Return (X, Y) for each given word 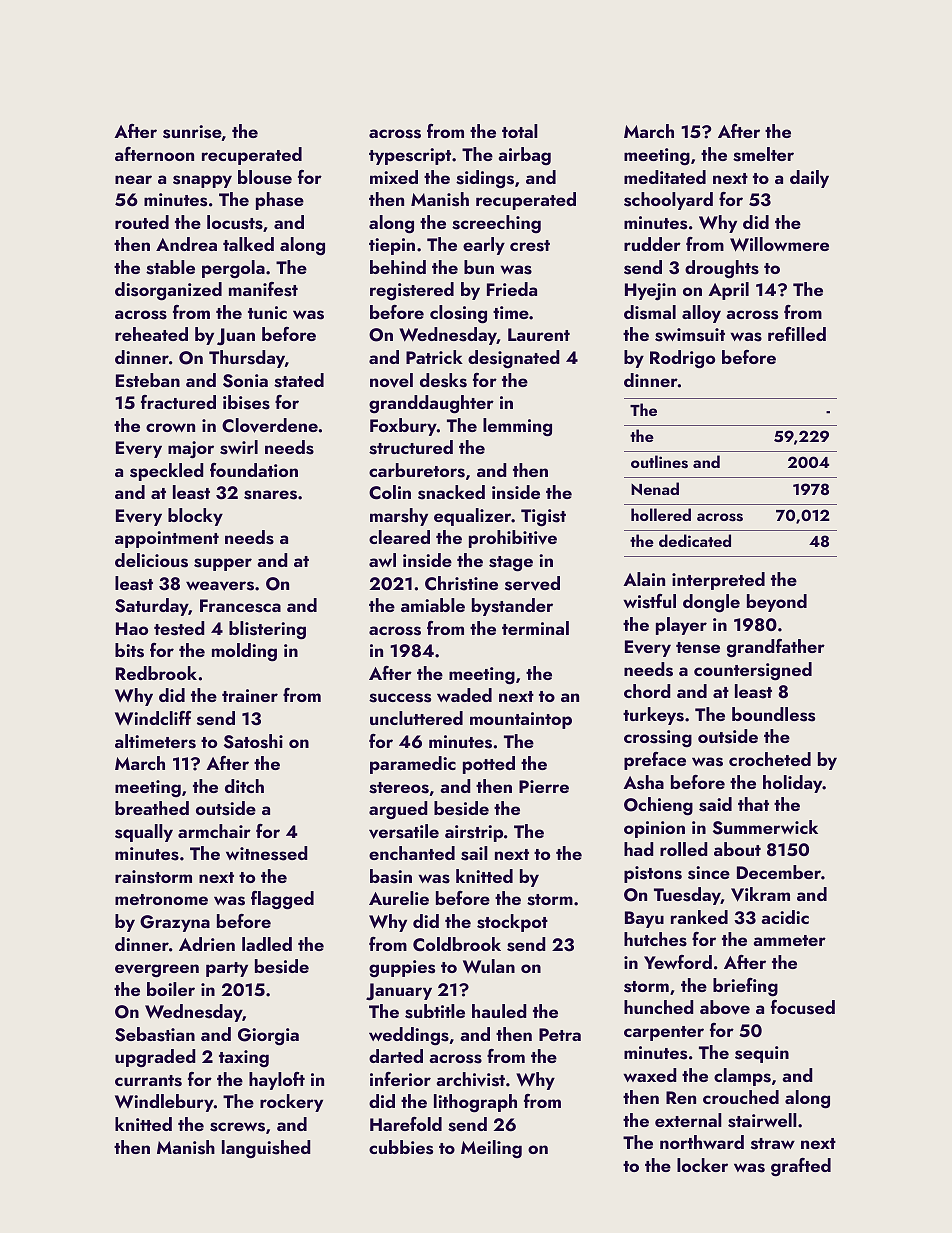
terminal (535, 628)
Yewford (678, 962)
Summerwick (765, 827)
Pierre (544, 786)
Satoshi (253, 741)
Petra (560, 1034)
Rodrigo (682, 359)
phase (280, 201)
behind (398, 267)
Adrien (207, 944)
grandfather (776, 648)
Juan (236, 337)
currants (148, 1081)
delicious (151, 560)
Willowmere (779, 244)
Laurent (539, 334)
